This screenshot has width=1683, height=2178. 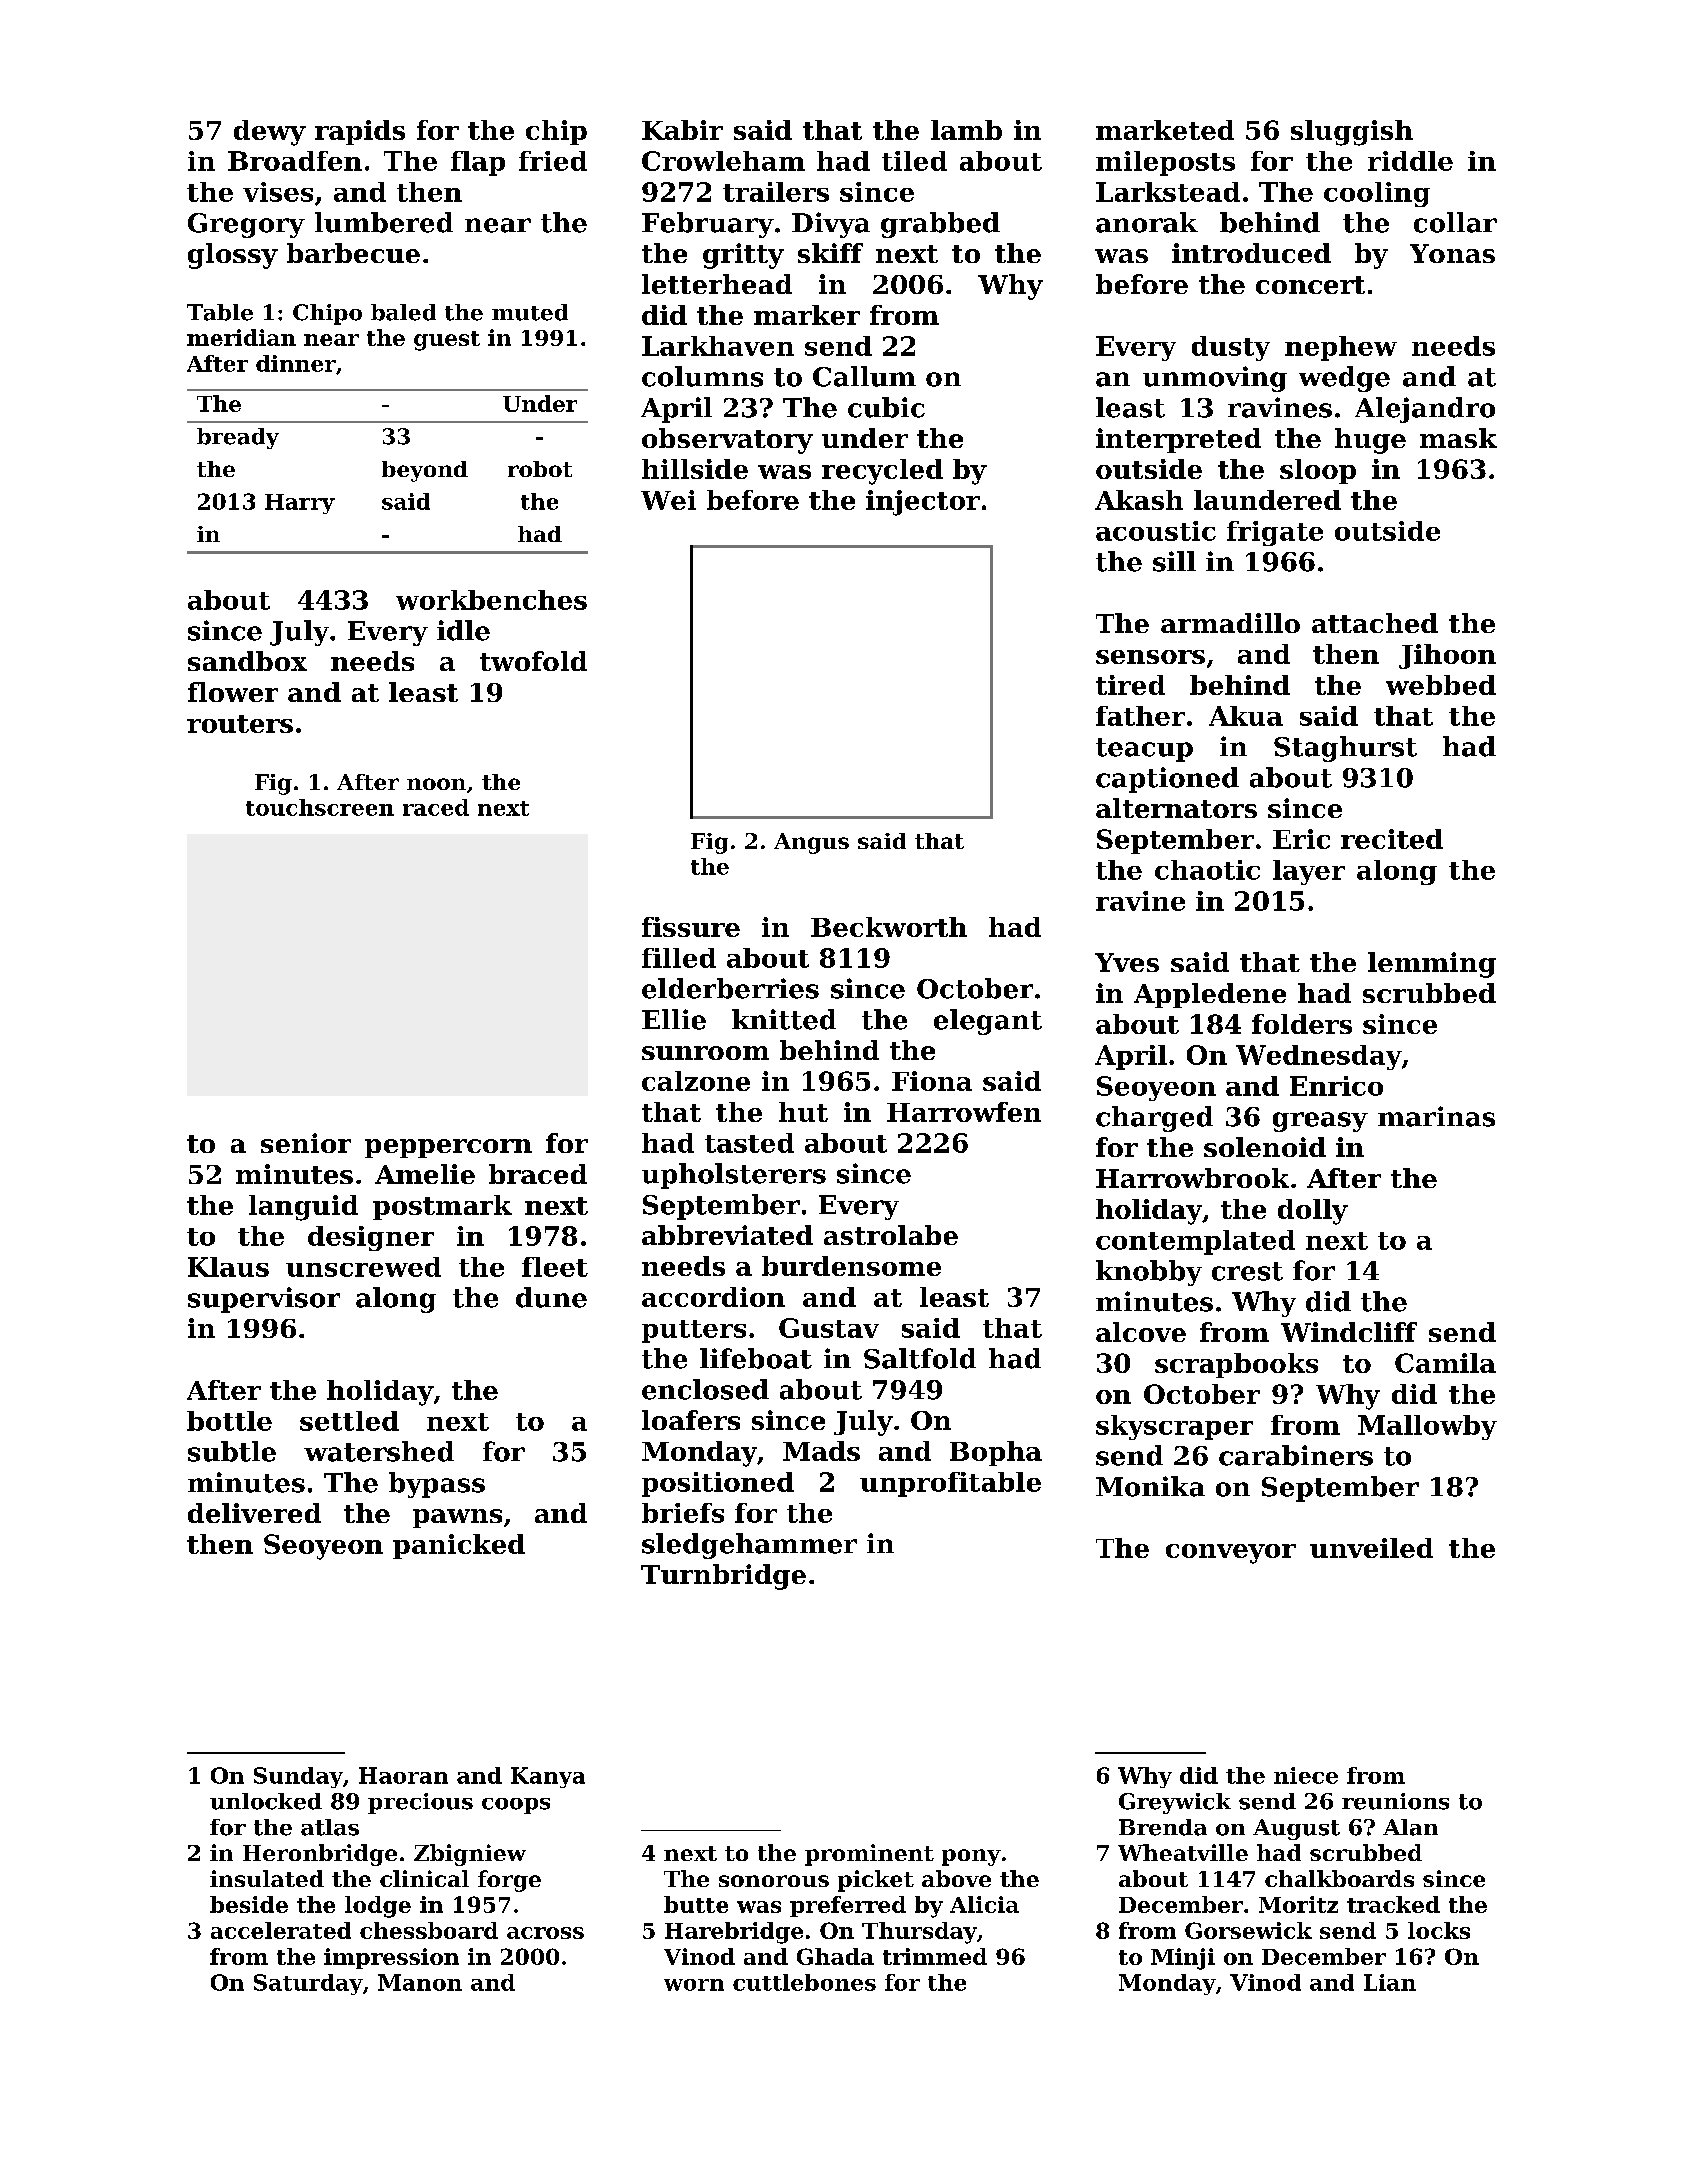 What do you see at coordinates (1352, 133) in the screenshot?
I see `sluggish` at bounding box center [1352, 133].
